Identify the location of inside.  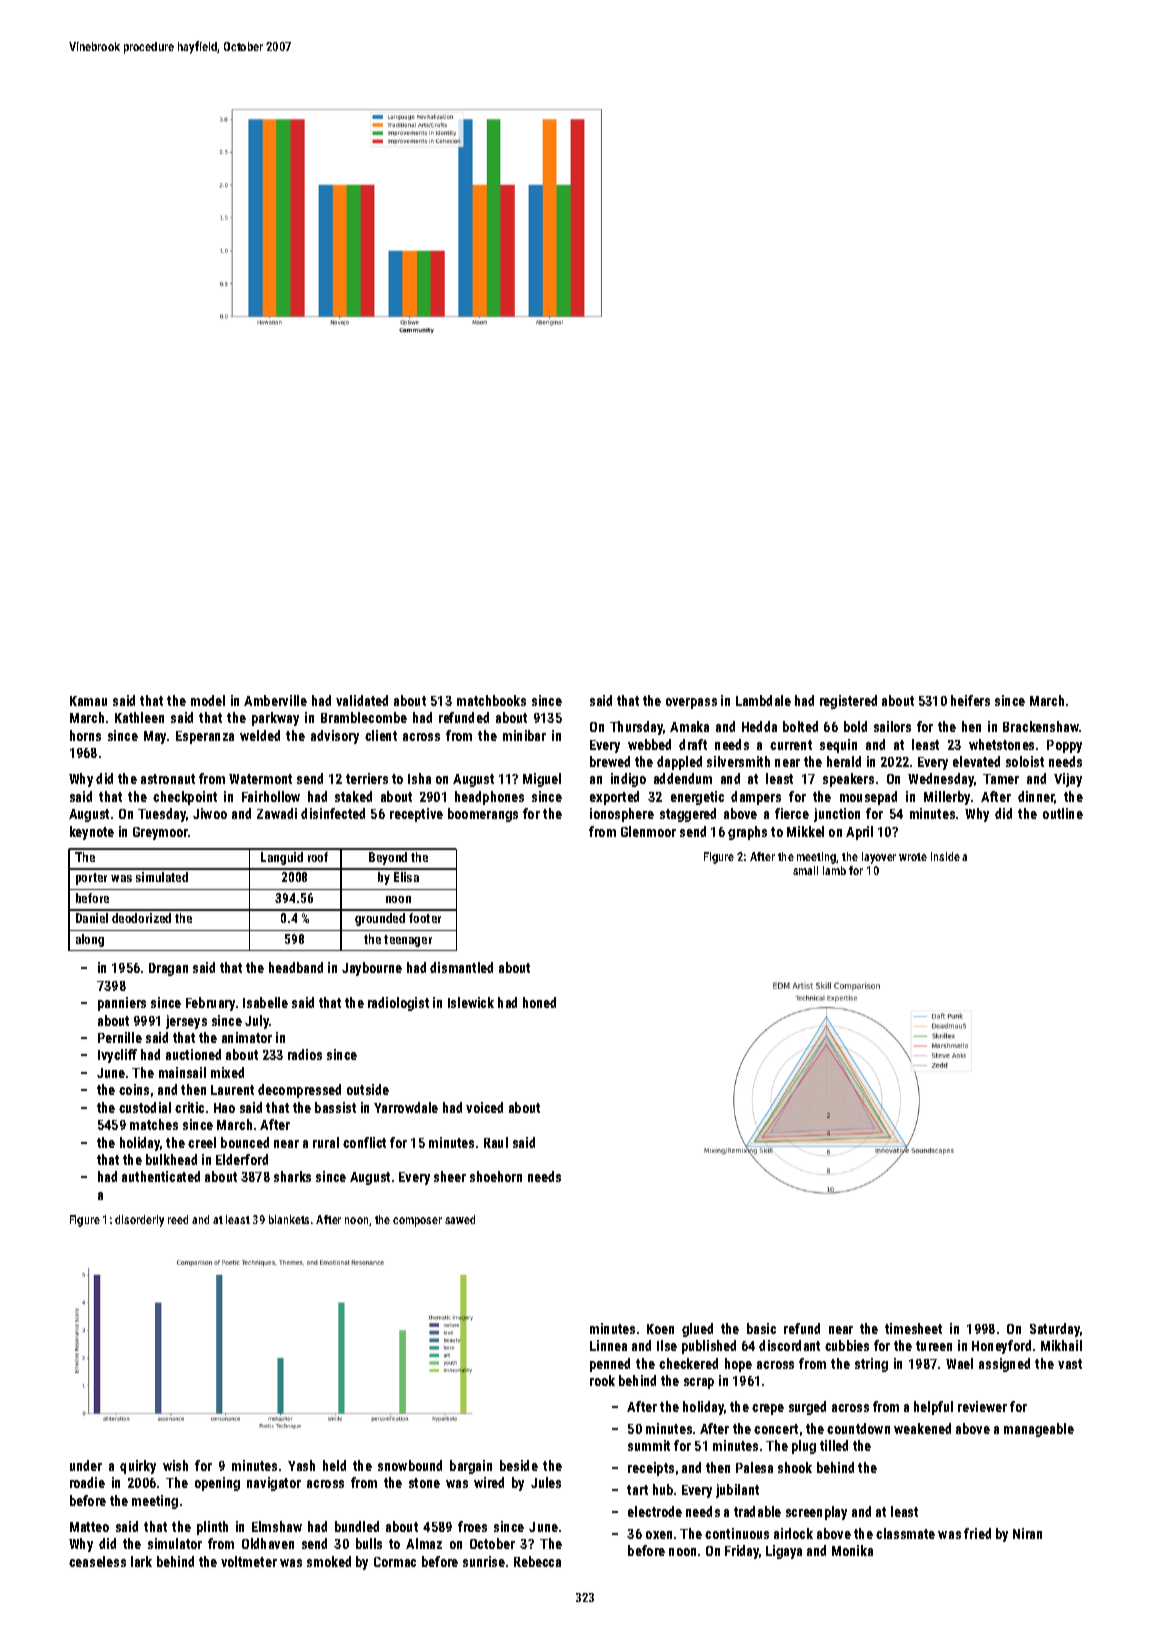
(945, 856).
